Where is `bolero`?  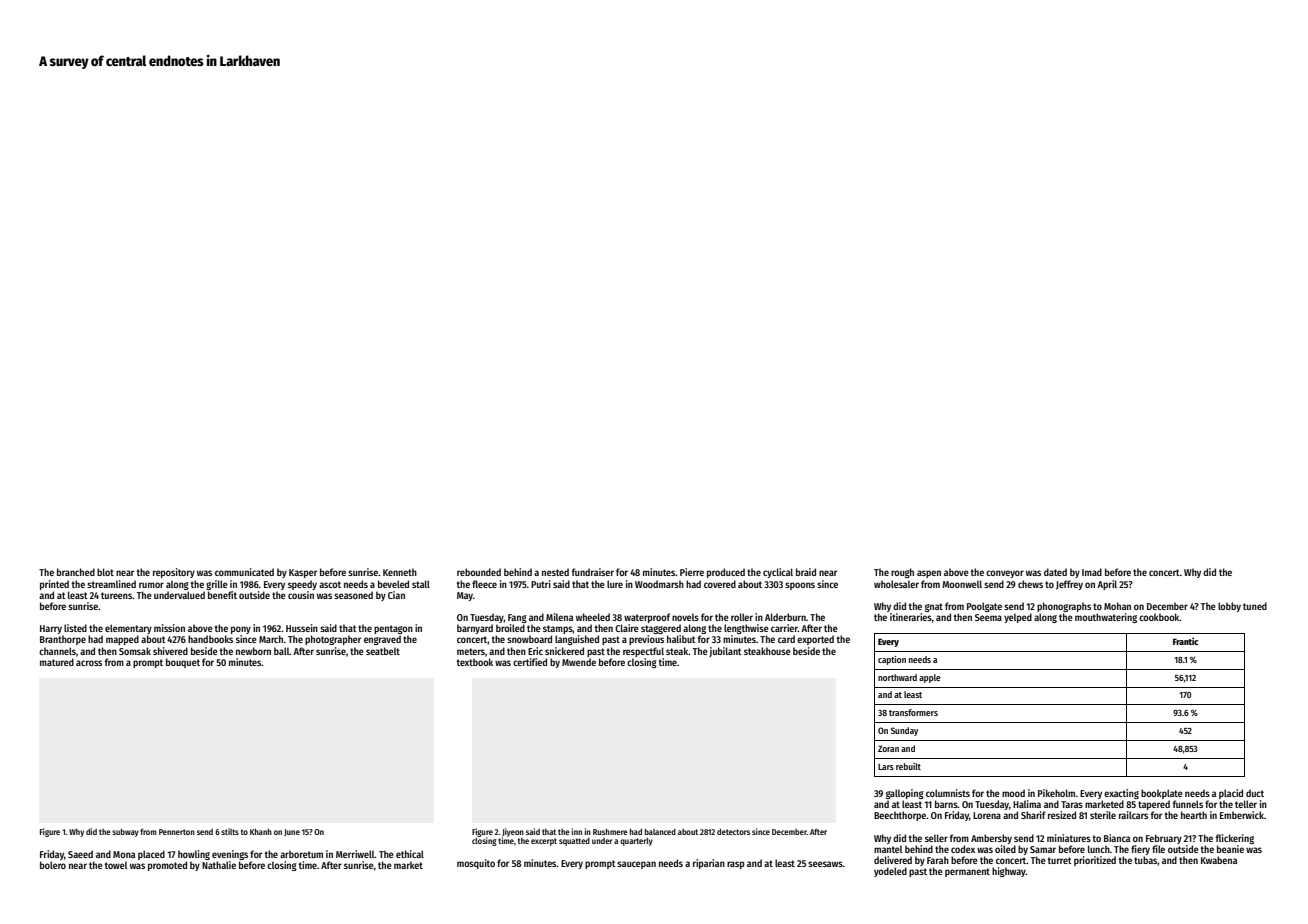
bolero is located at coordinates (53, 865).
